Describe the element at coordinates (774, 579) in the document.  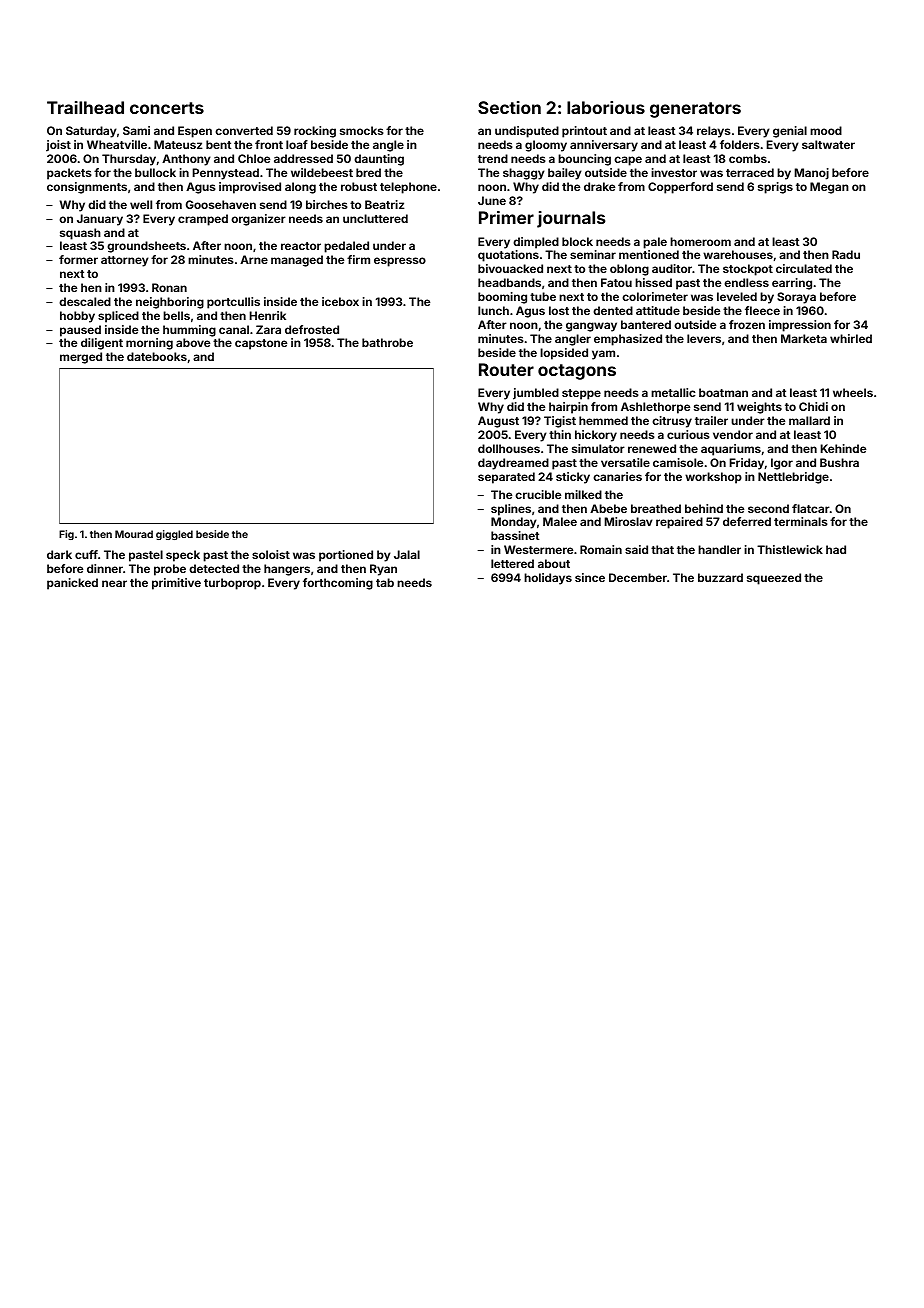
I see `squeezed` at that location.
